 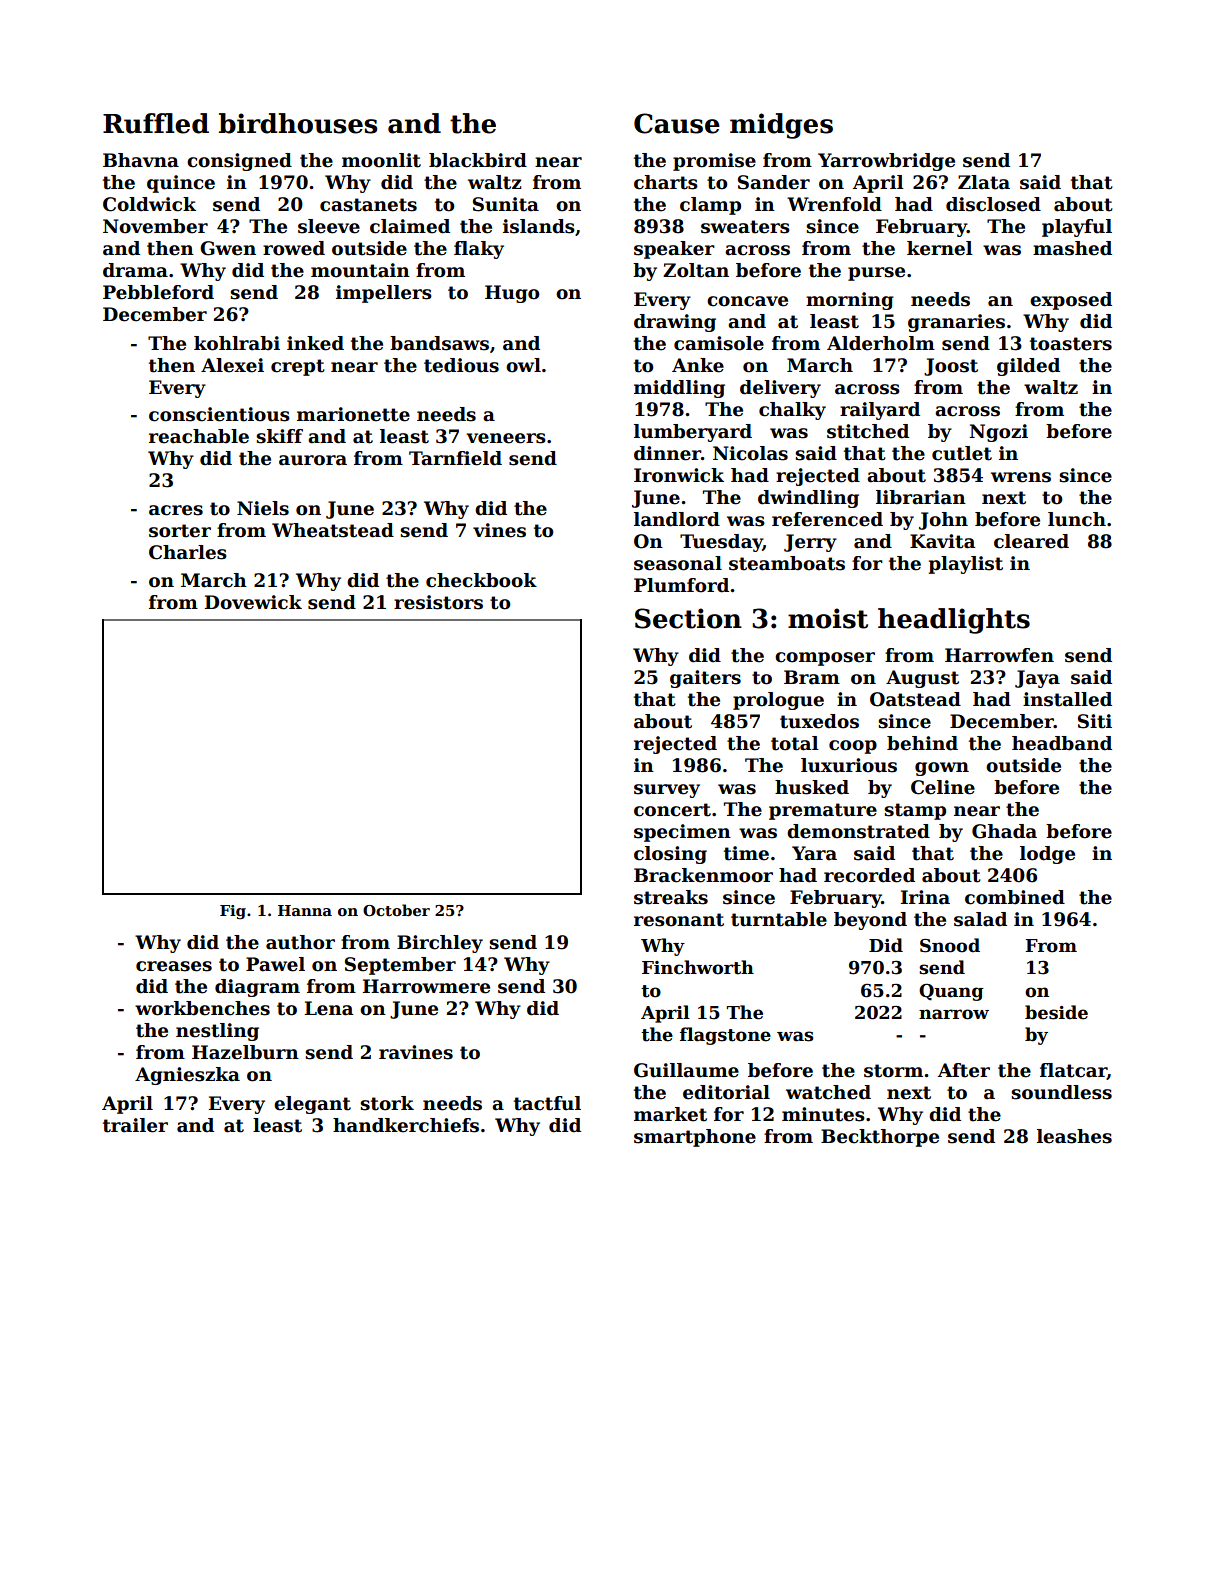 I want to click on reachable, so click(x=199, y=436).
